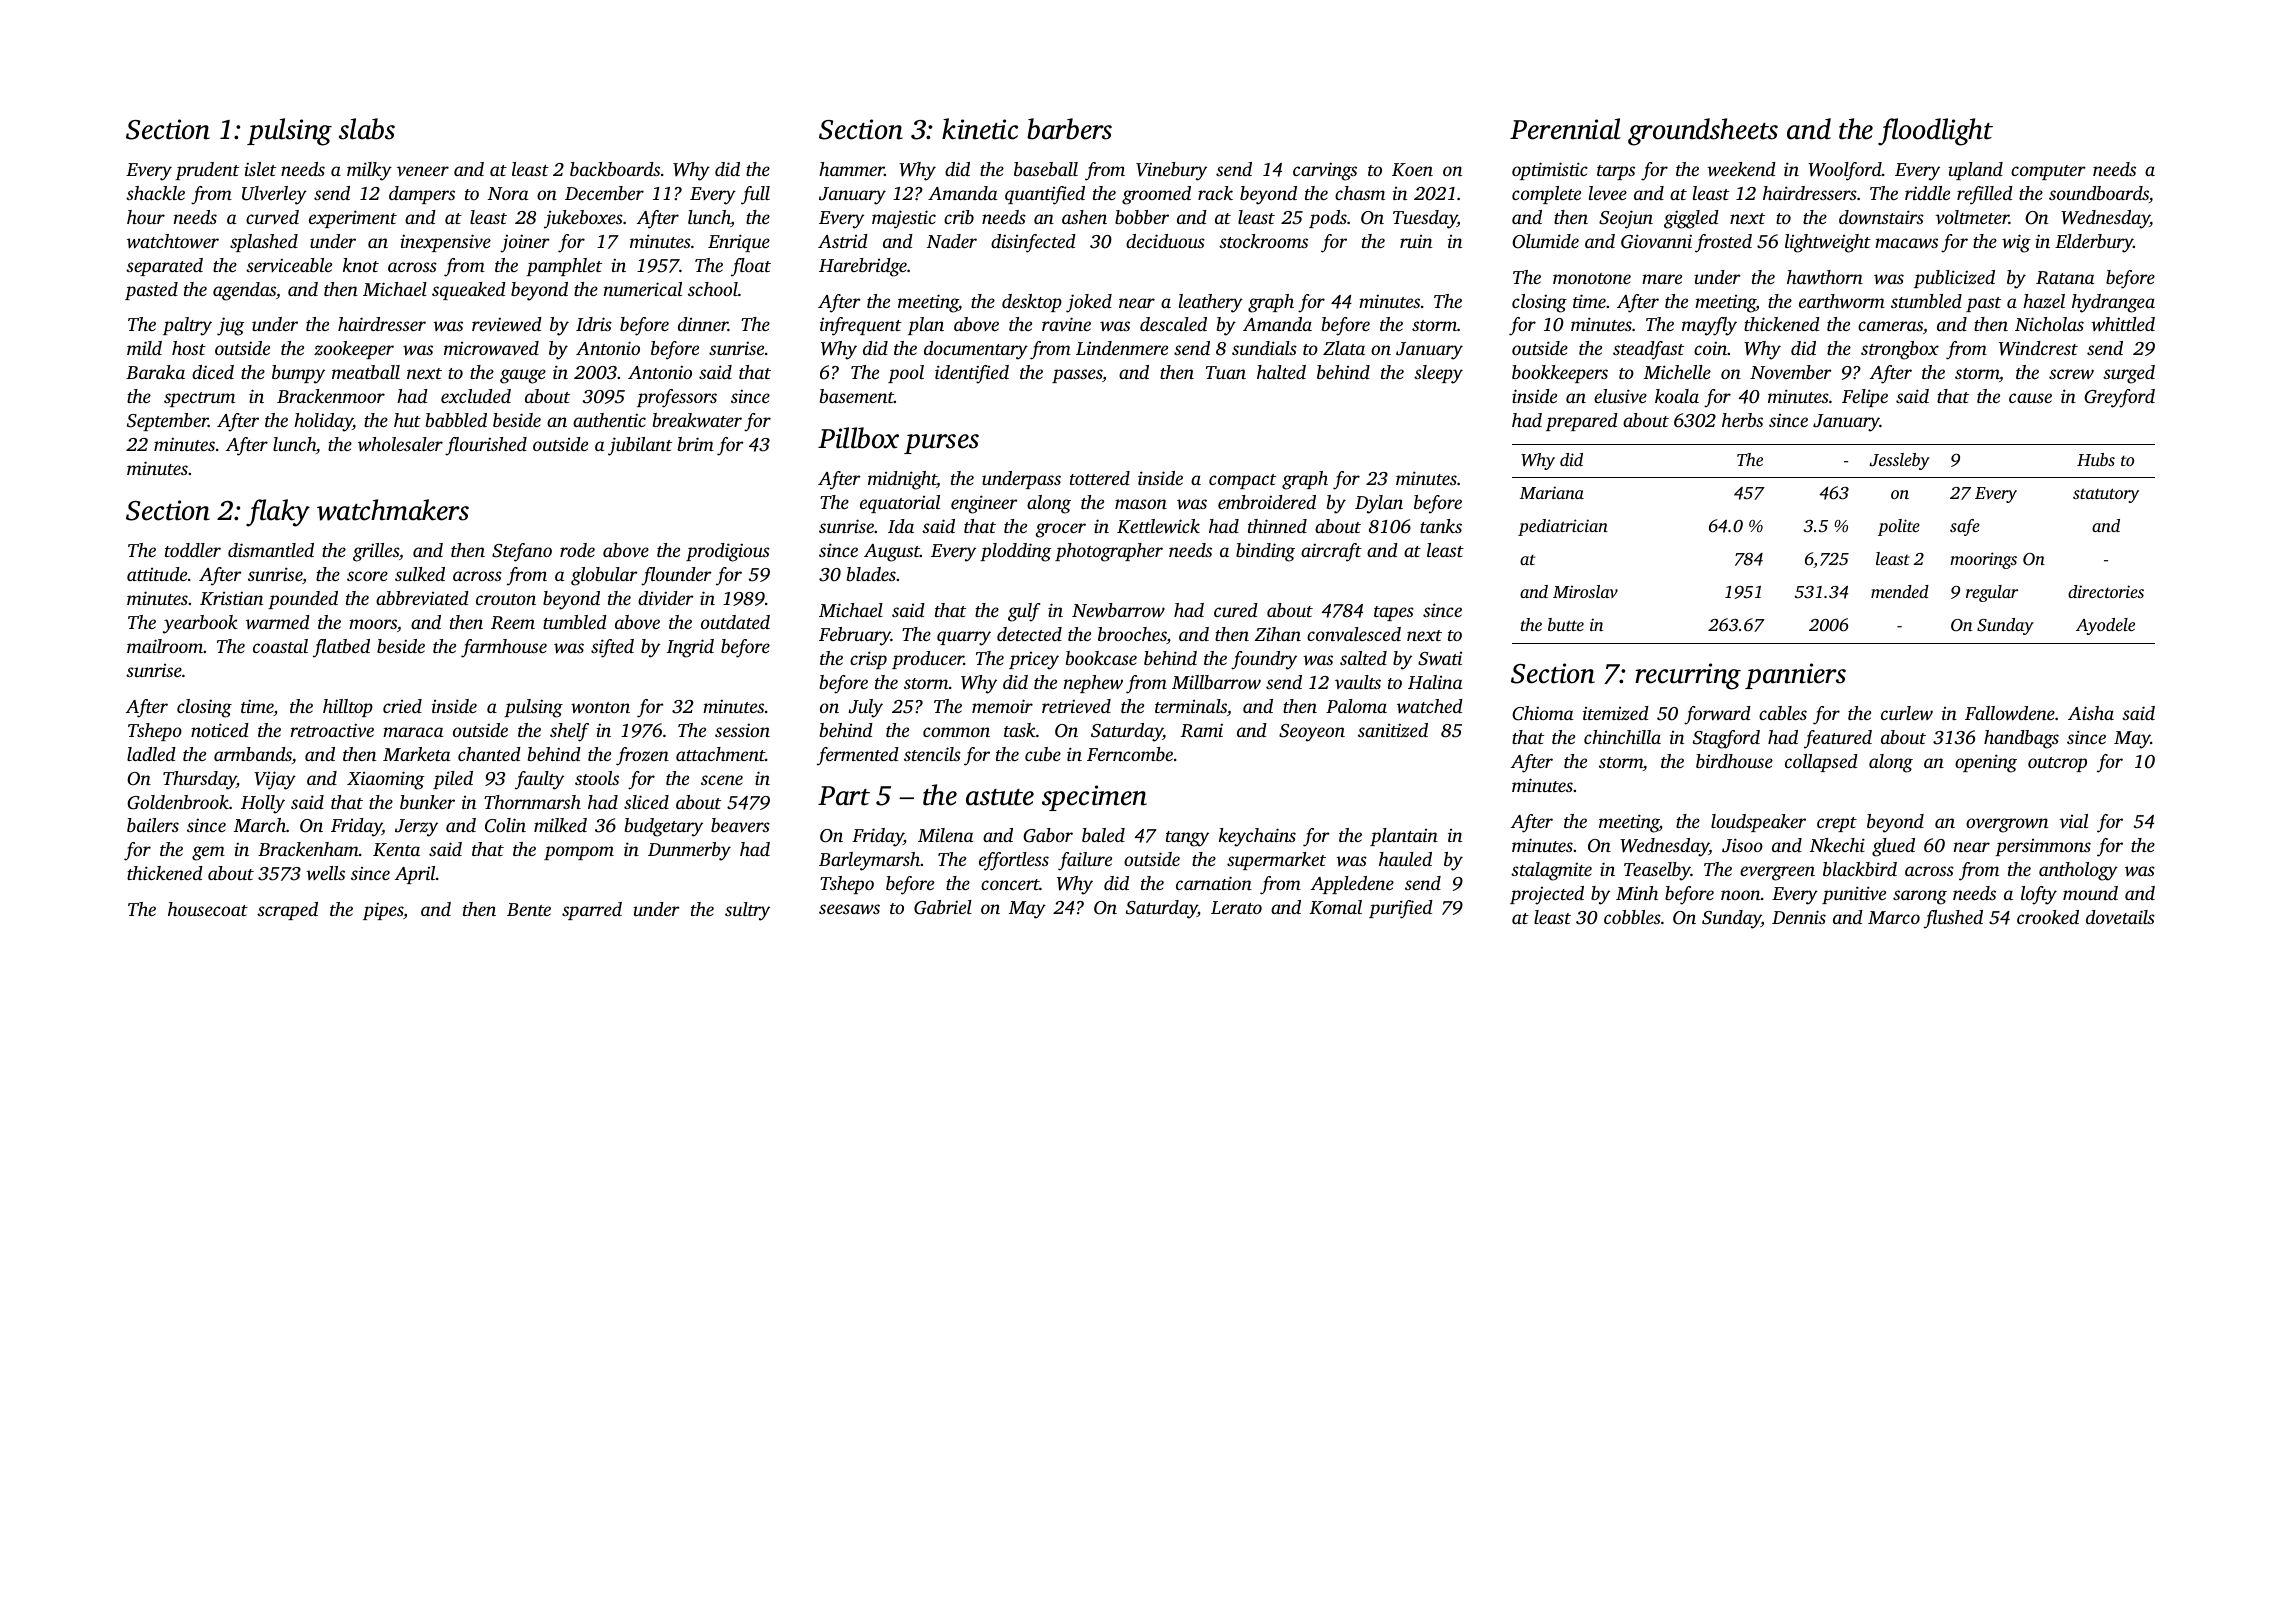 Image resolution: width=2282 pixels, height=1614 pixels. What do you see at coordinates (2030, 398) in the page?
I see `cause` at bounding box center [2030, 398].
